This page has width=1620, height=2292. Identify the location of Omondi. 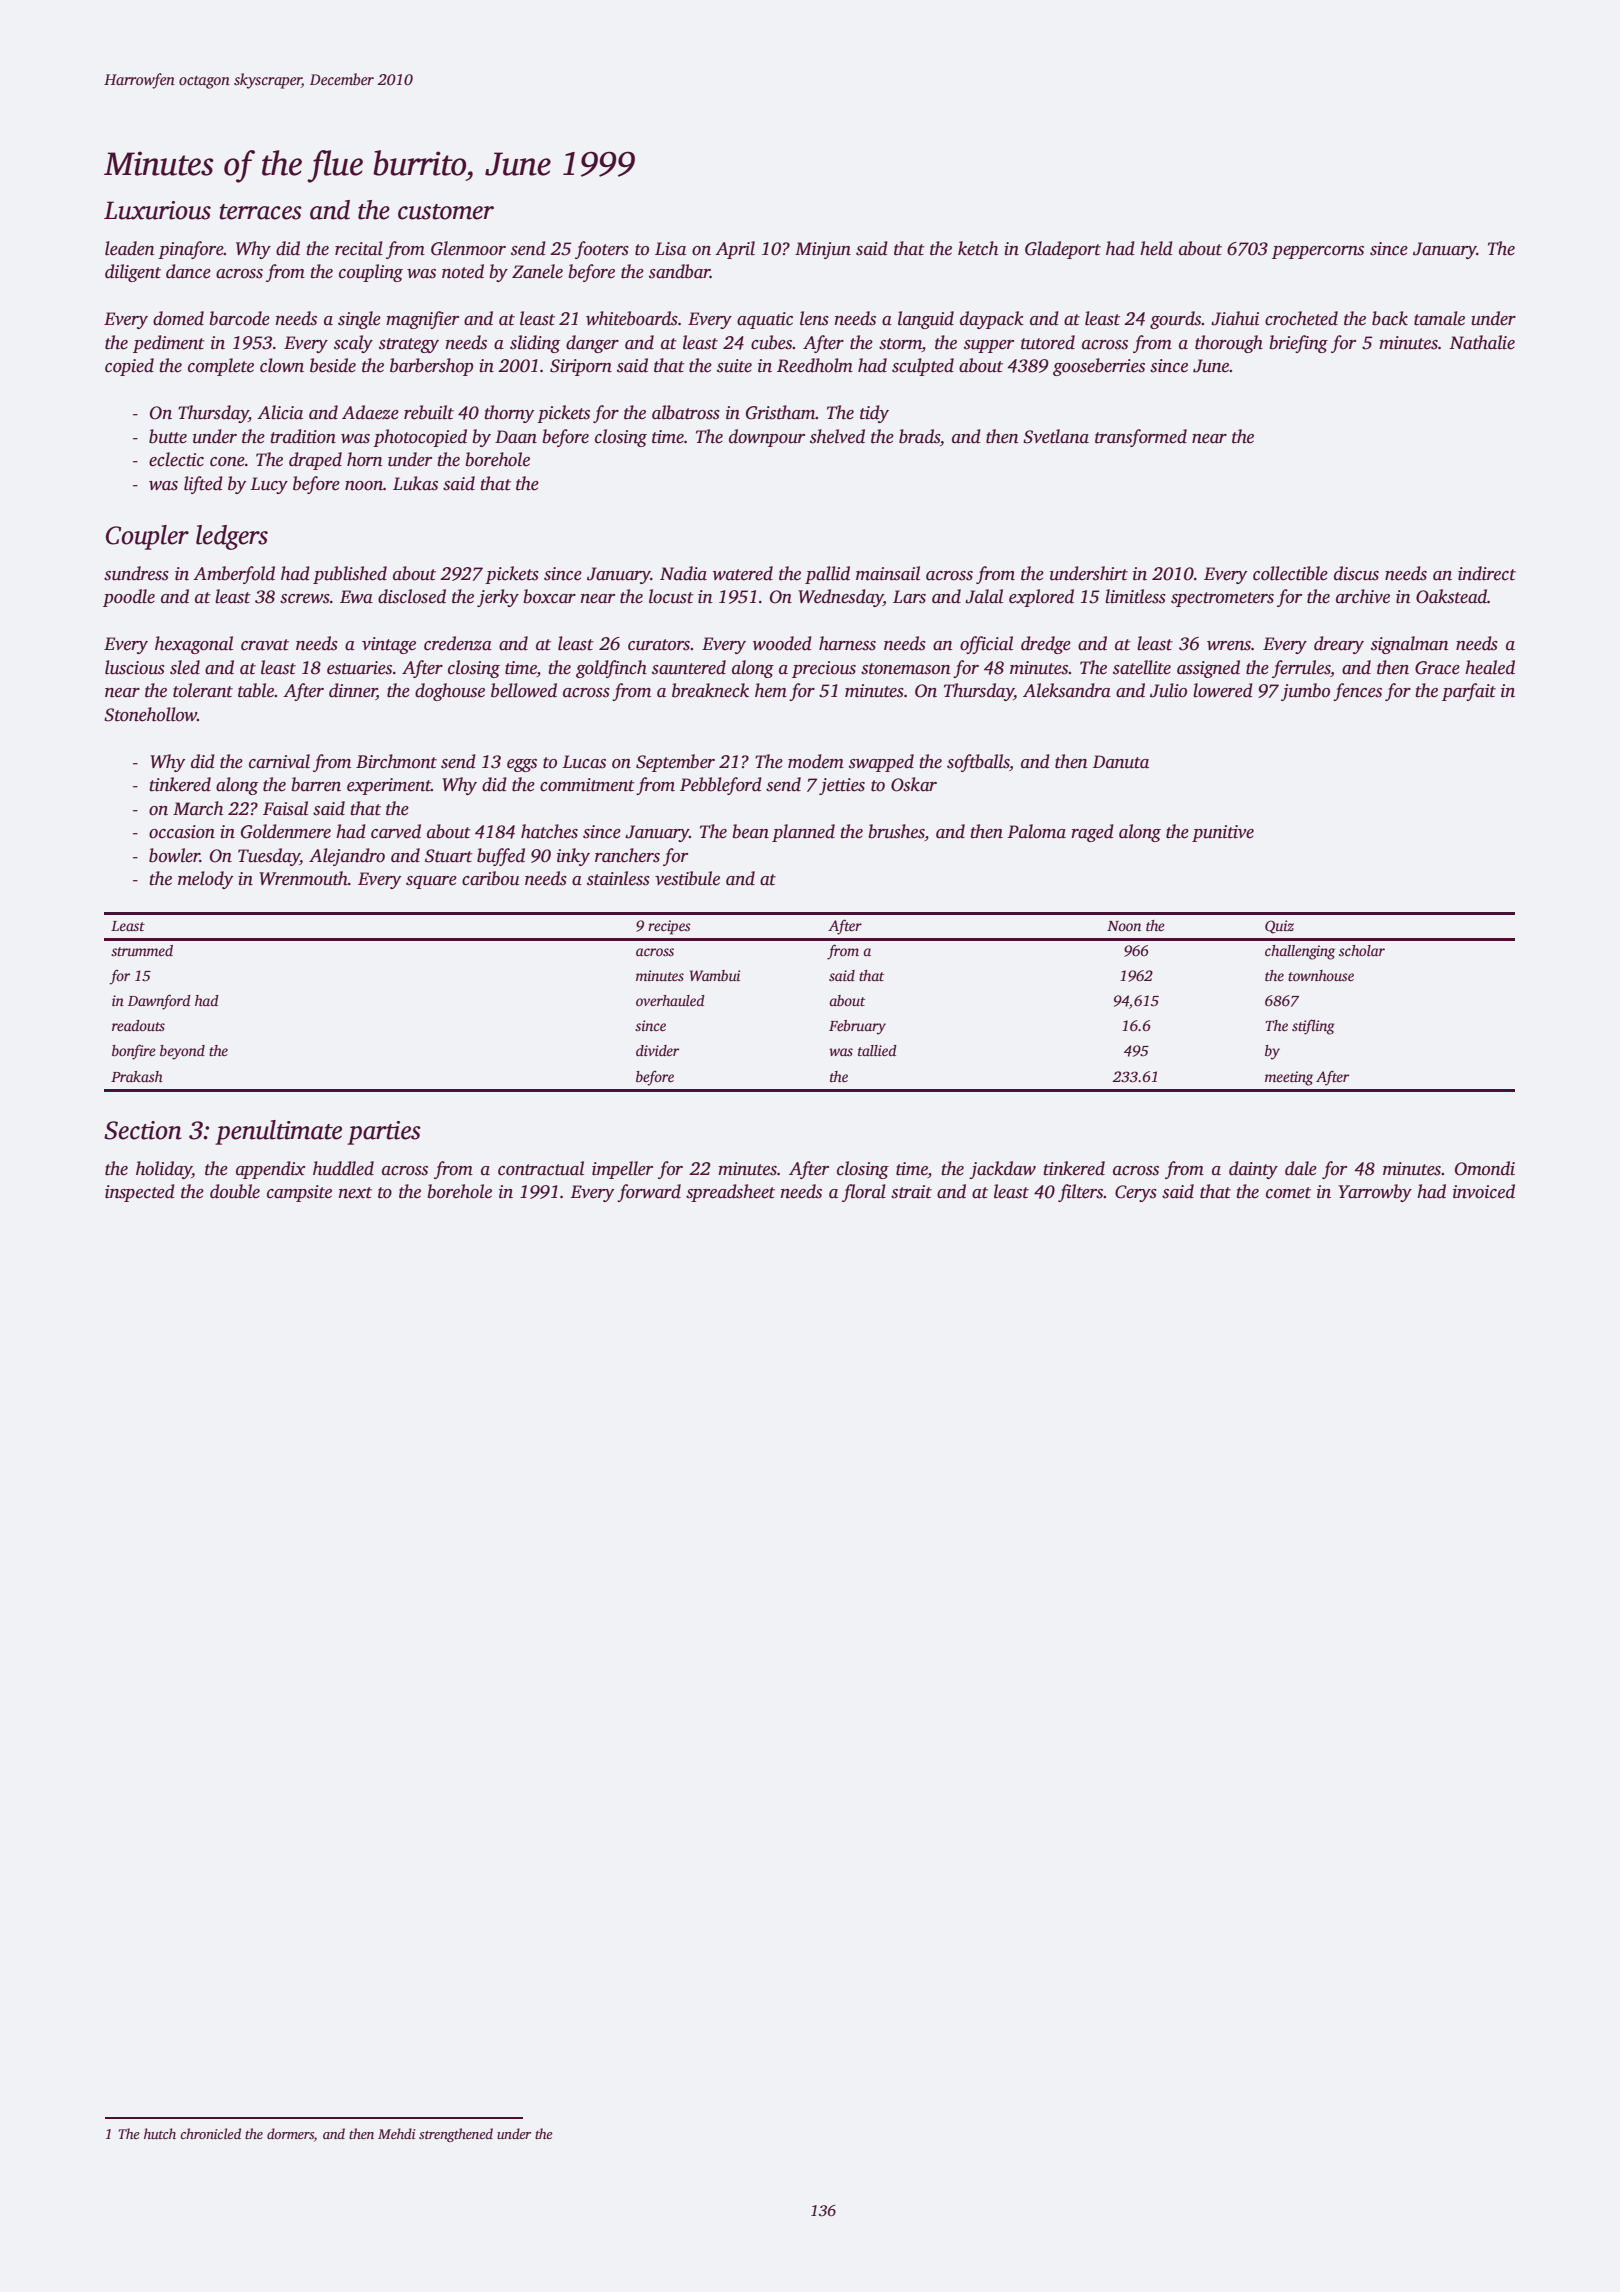
(1485, 1168).
